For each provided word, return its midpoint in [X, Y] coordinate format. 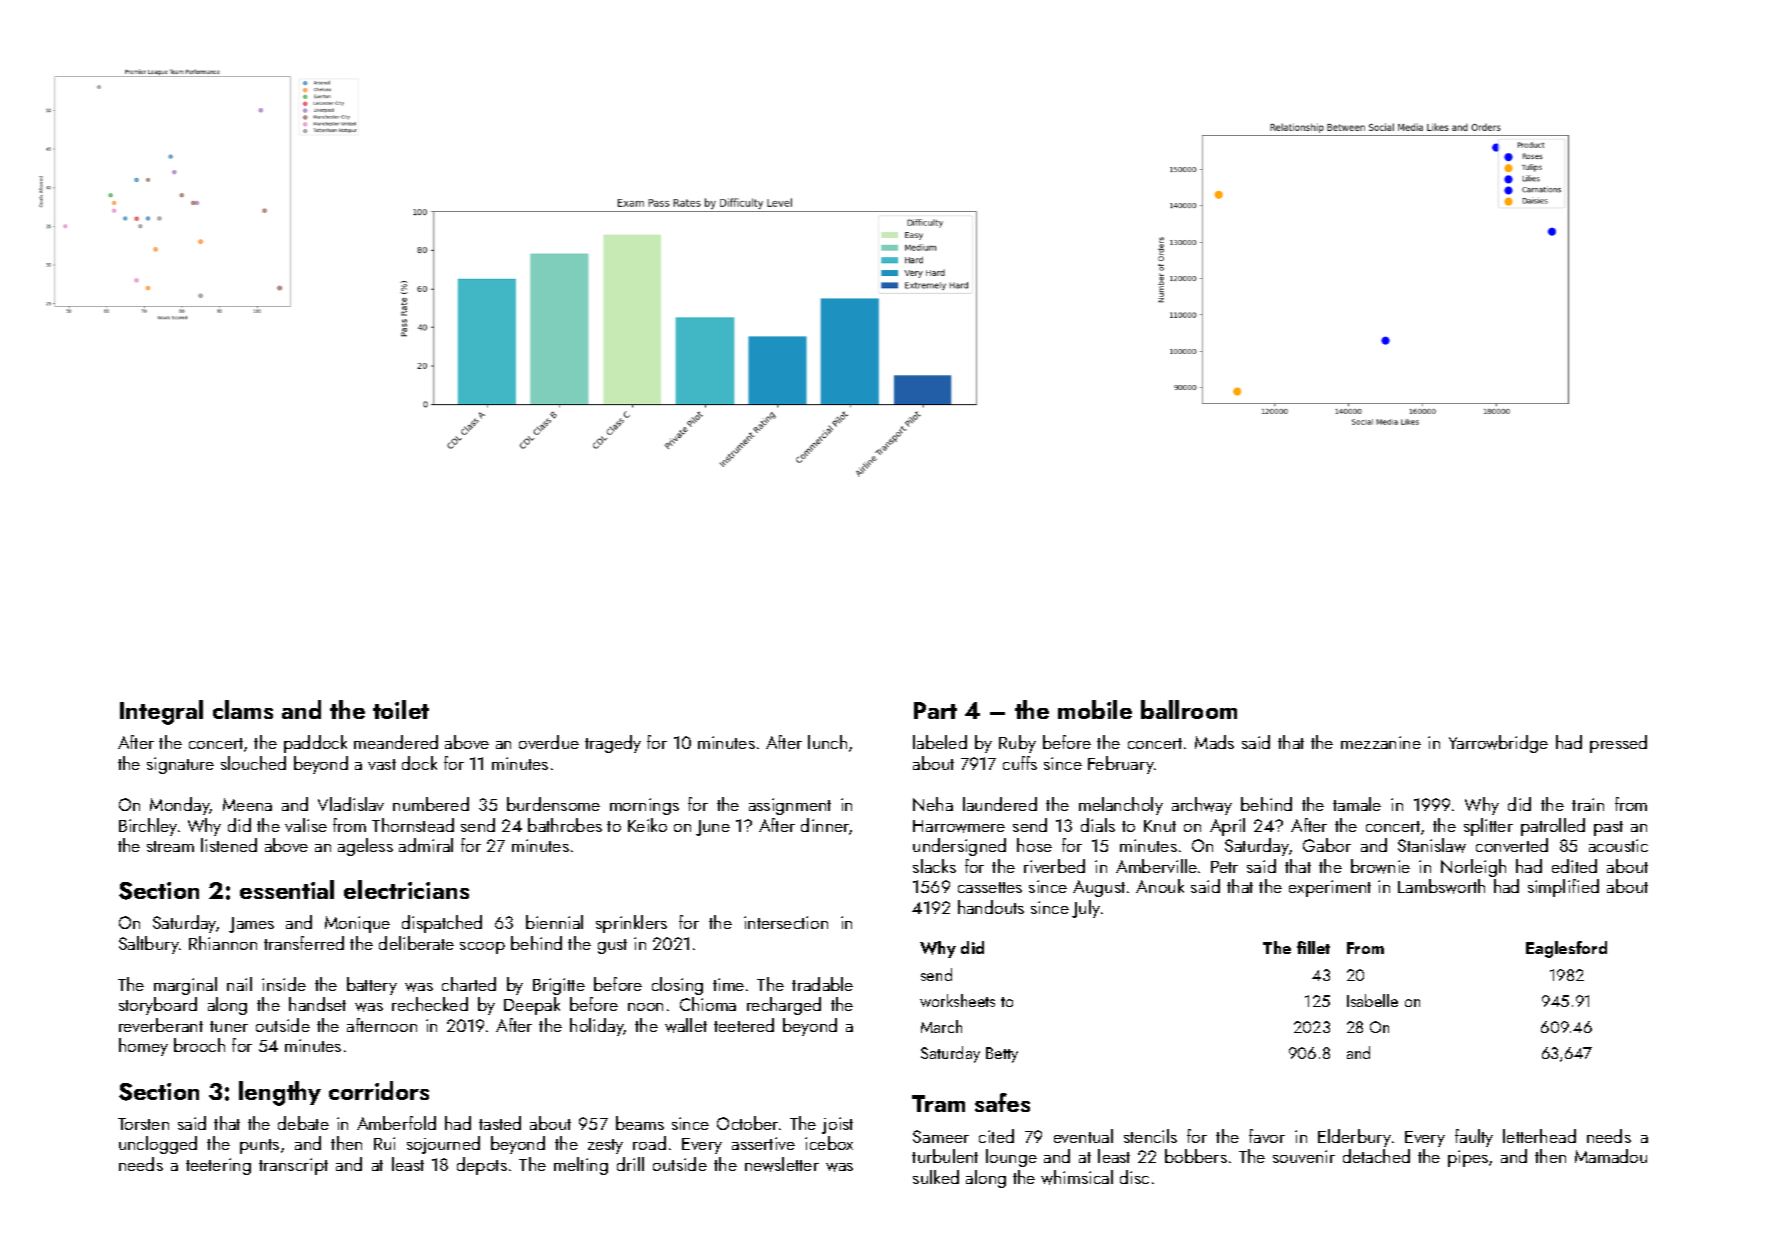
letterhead [1539, 1136]
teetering [218, 1166]
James [251, 925]
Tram [938, 1103]
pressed [1618, 744]
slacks [934, 866]
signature [180, 765]
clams [243, 709]
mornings [644, 806]
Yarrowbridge [1498, 744]
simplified [1563, 888]
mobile [1095, 709]
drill [630, 1164]
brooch [199, 1045]
